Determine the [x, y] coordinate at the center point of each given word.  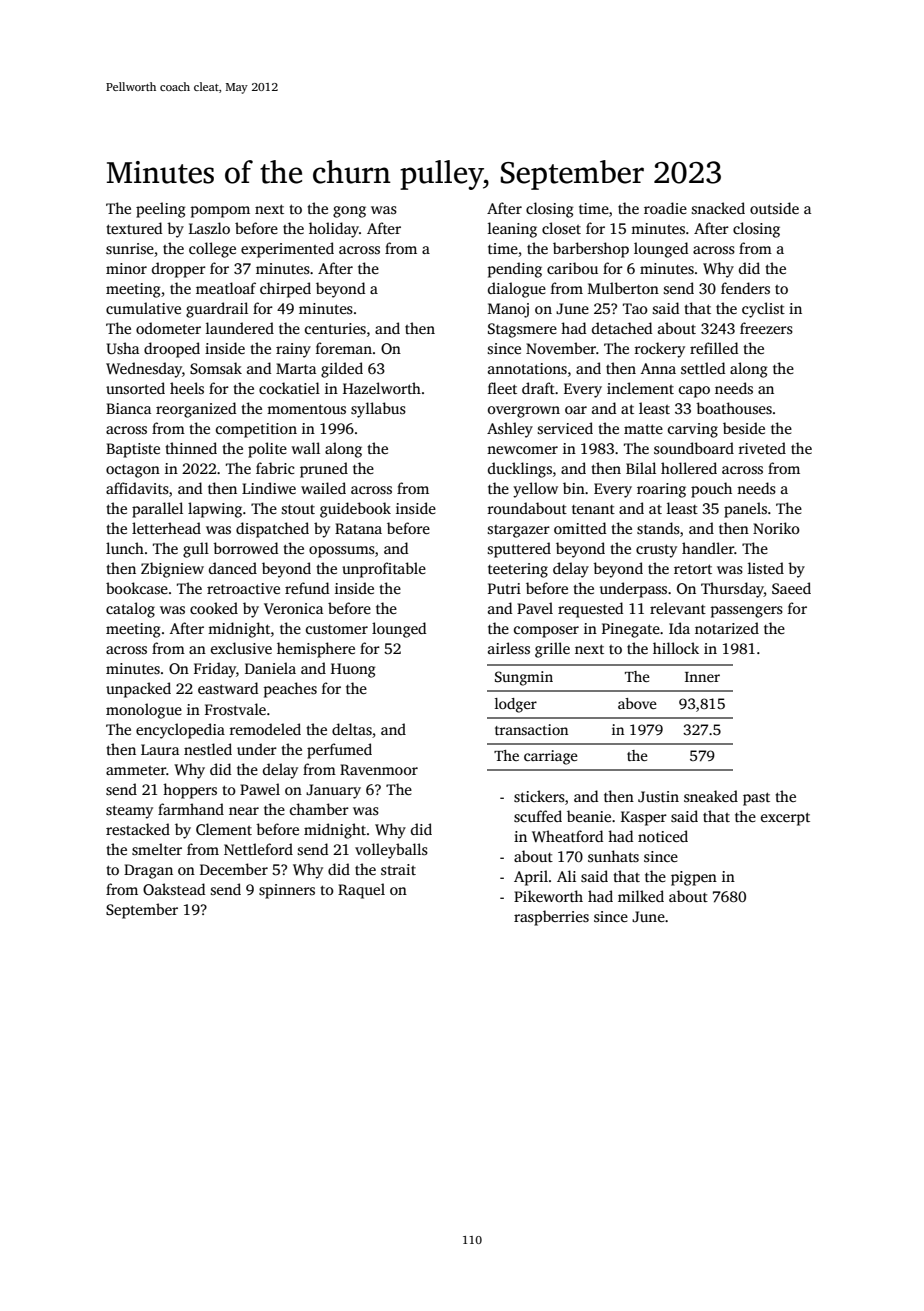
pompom [220, 212]
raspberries [551, 918]
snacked [718, 208]
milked [641, 896]
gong [349, 212]
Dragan [148, 871]
